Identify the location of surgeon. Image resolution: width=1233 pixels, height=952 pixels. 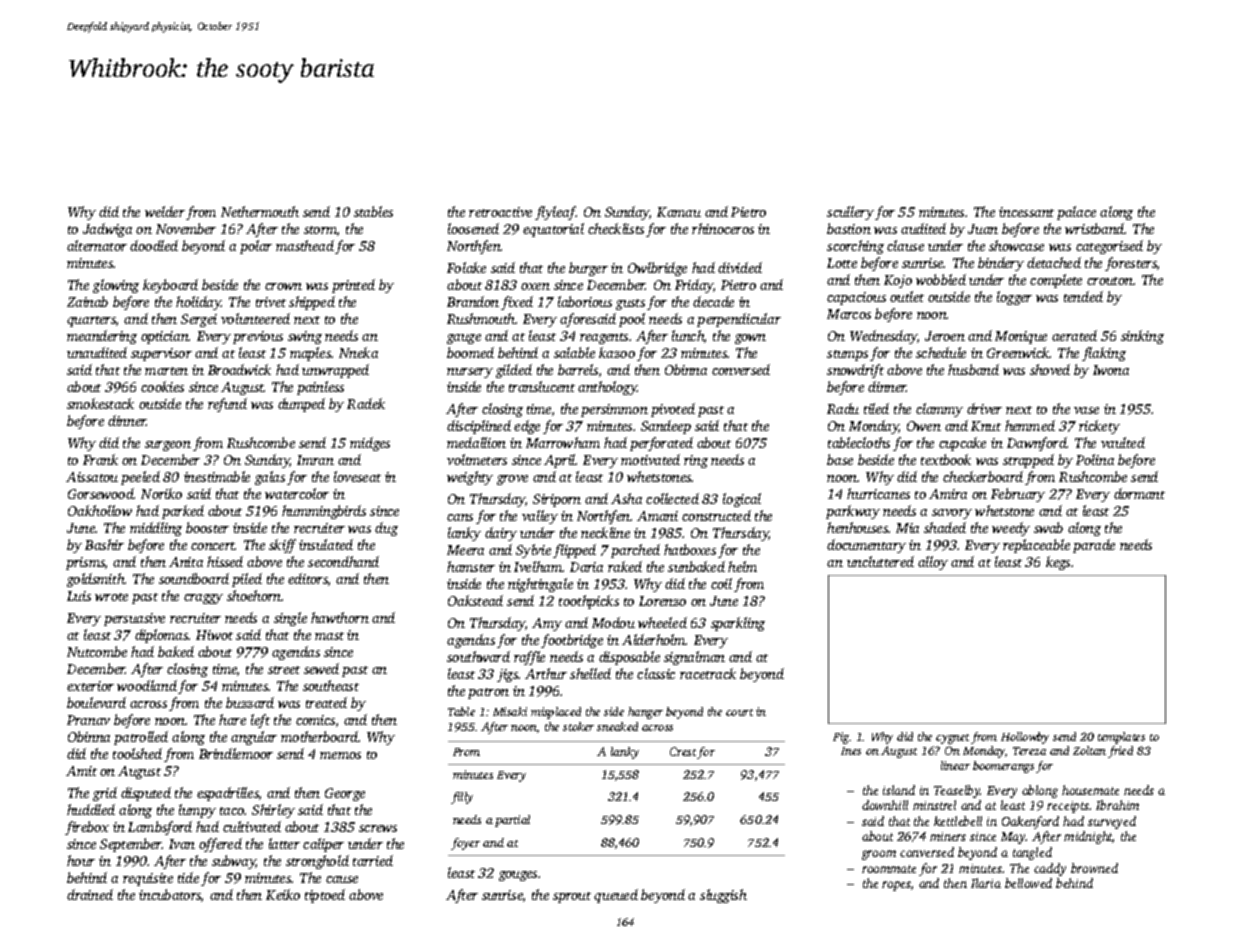
(168, 446).
